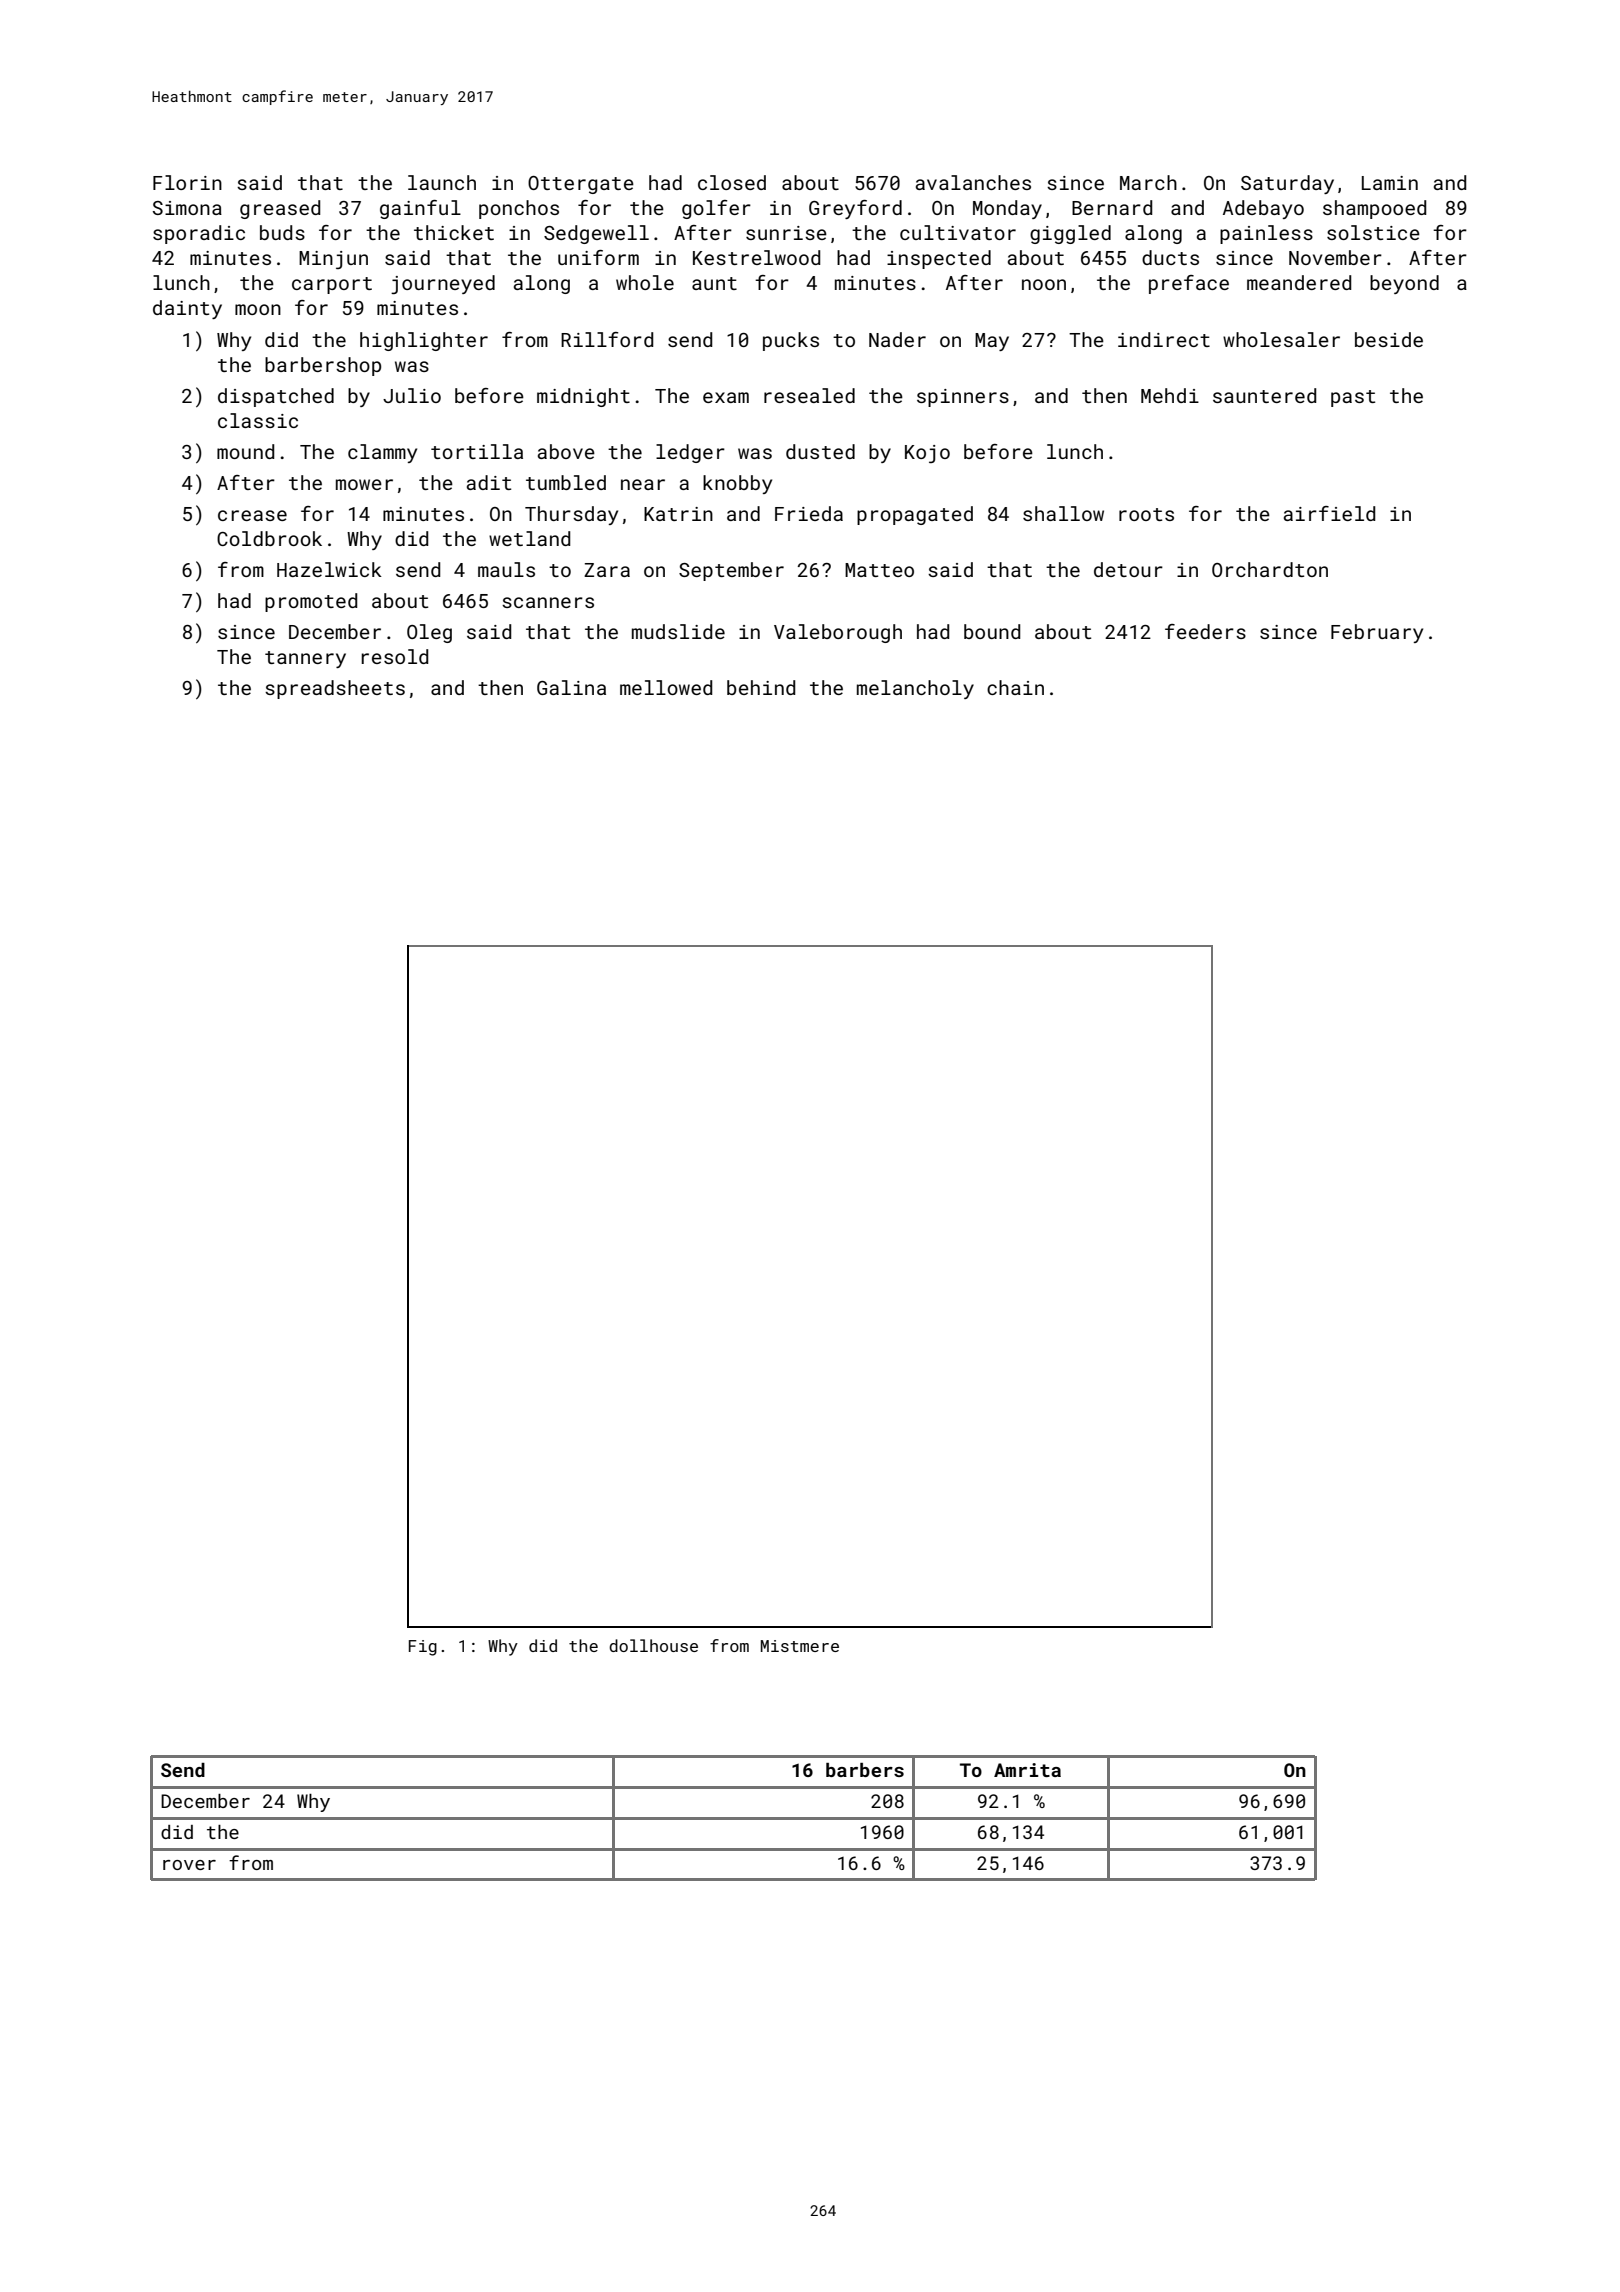 The image size is (1620, 2292). I want to click on melancholy, so click(915, 689).
